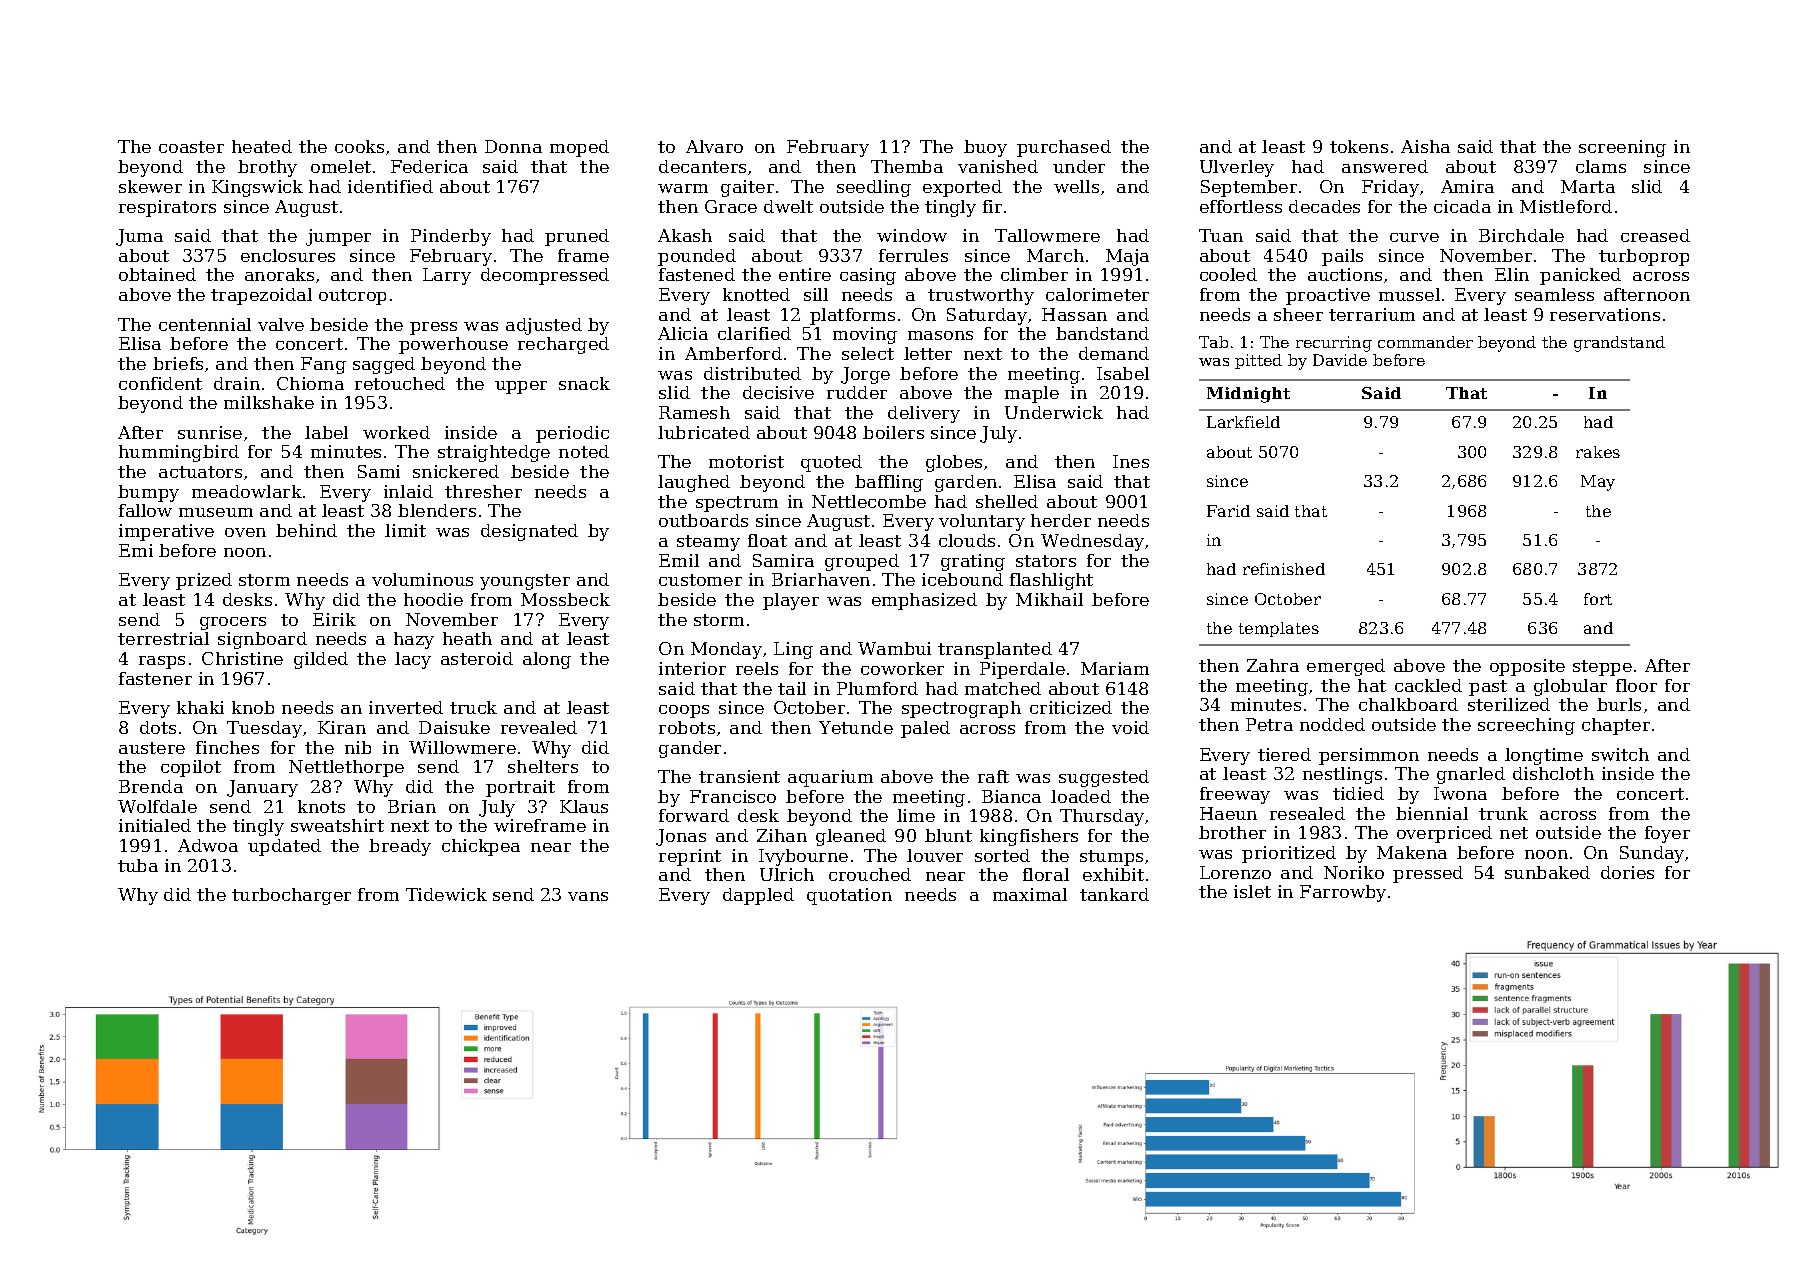  What do you see at coordinates (1622, 148) in the screenshot?
I see `screening` at bounding box center [1622, 148].
